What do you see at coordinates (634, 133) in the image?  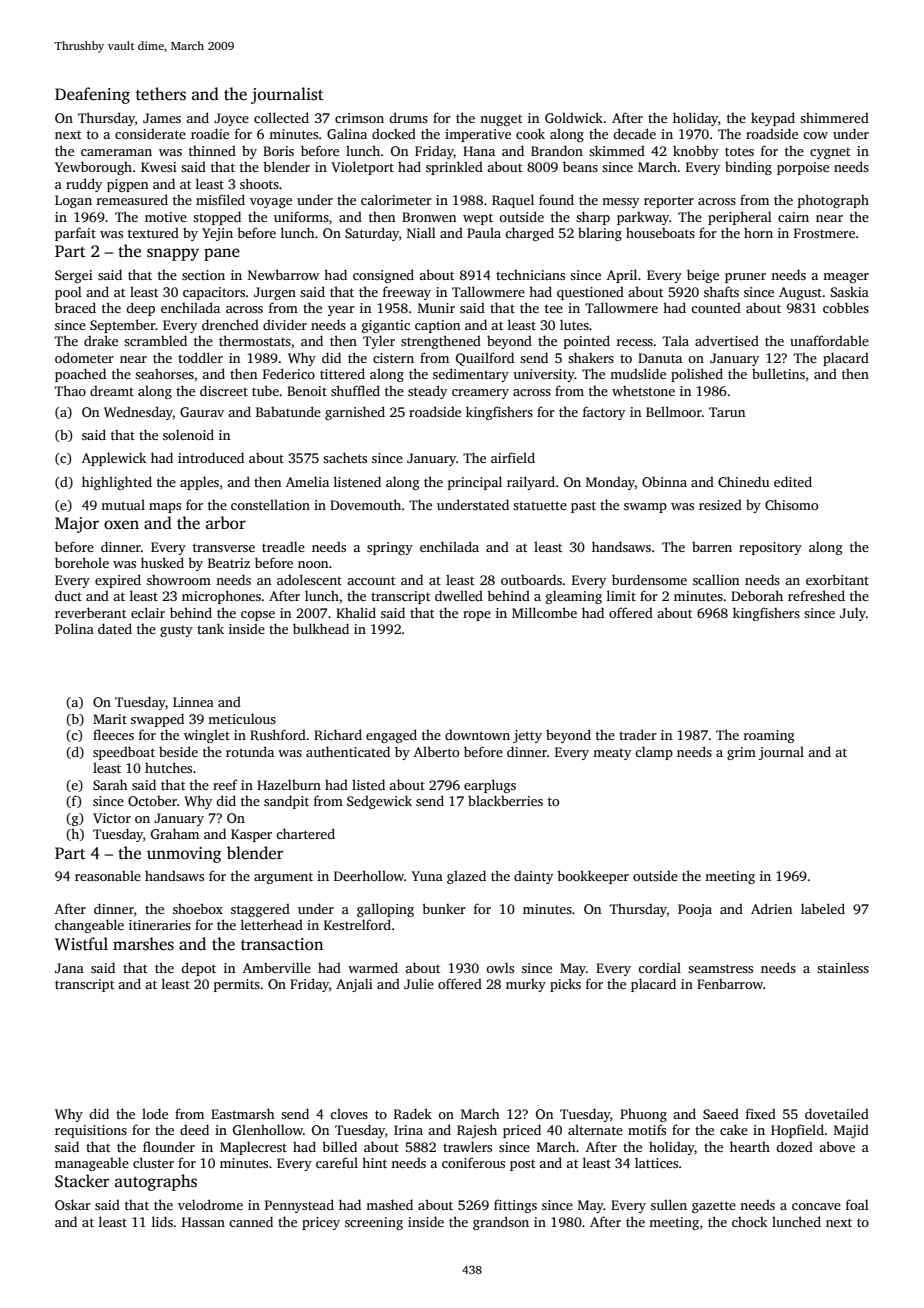 I see `decade` at bounding box center [634, 133].
